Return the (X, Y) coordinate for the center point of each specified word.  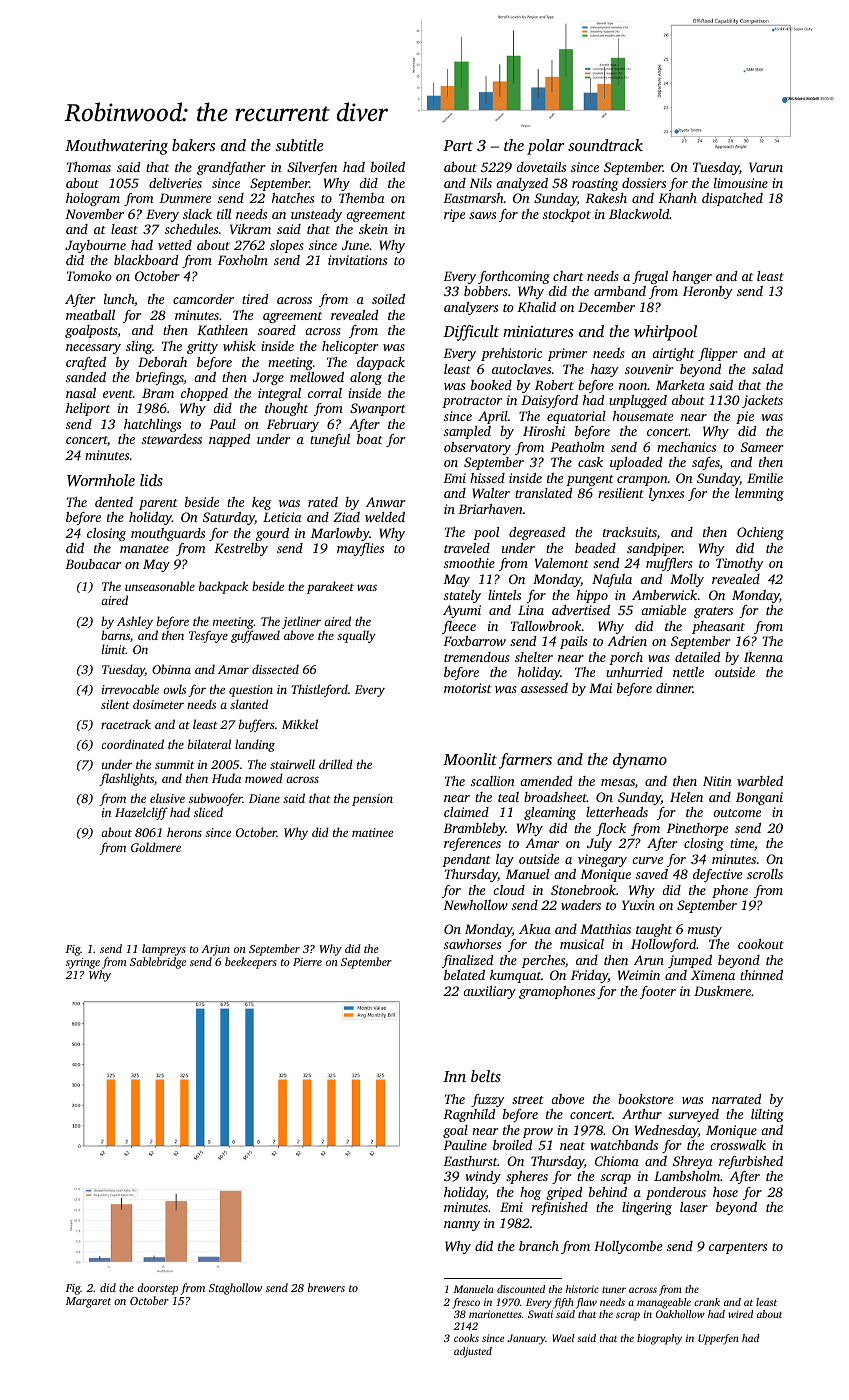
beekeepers (251, 963)
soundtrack (605, 145)
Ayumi (462, 611)
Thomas (89, 167)
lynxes (666, 494)
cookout (761, 944)
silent (115, 704)
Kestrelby (241, 549)
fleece (459, 627)
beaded (595, 548)
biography (659, 1339)
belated (464, 975)
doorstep (157, 1289)
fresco (466, 1303)
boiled (388, 167)
